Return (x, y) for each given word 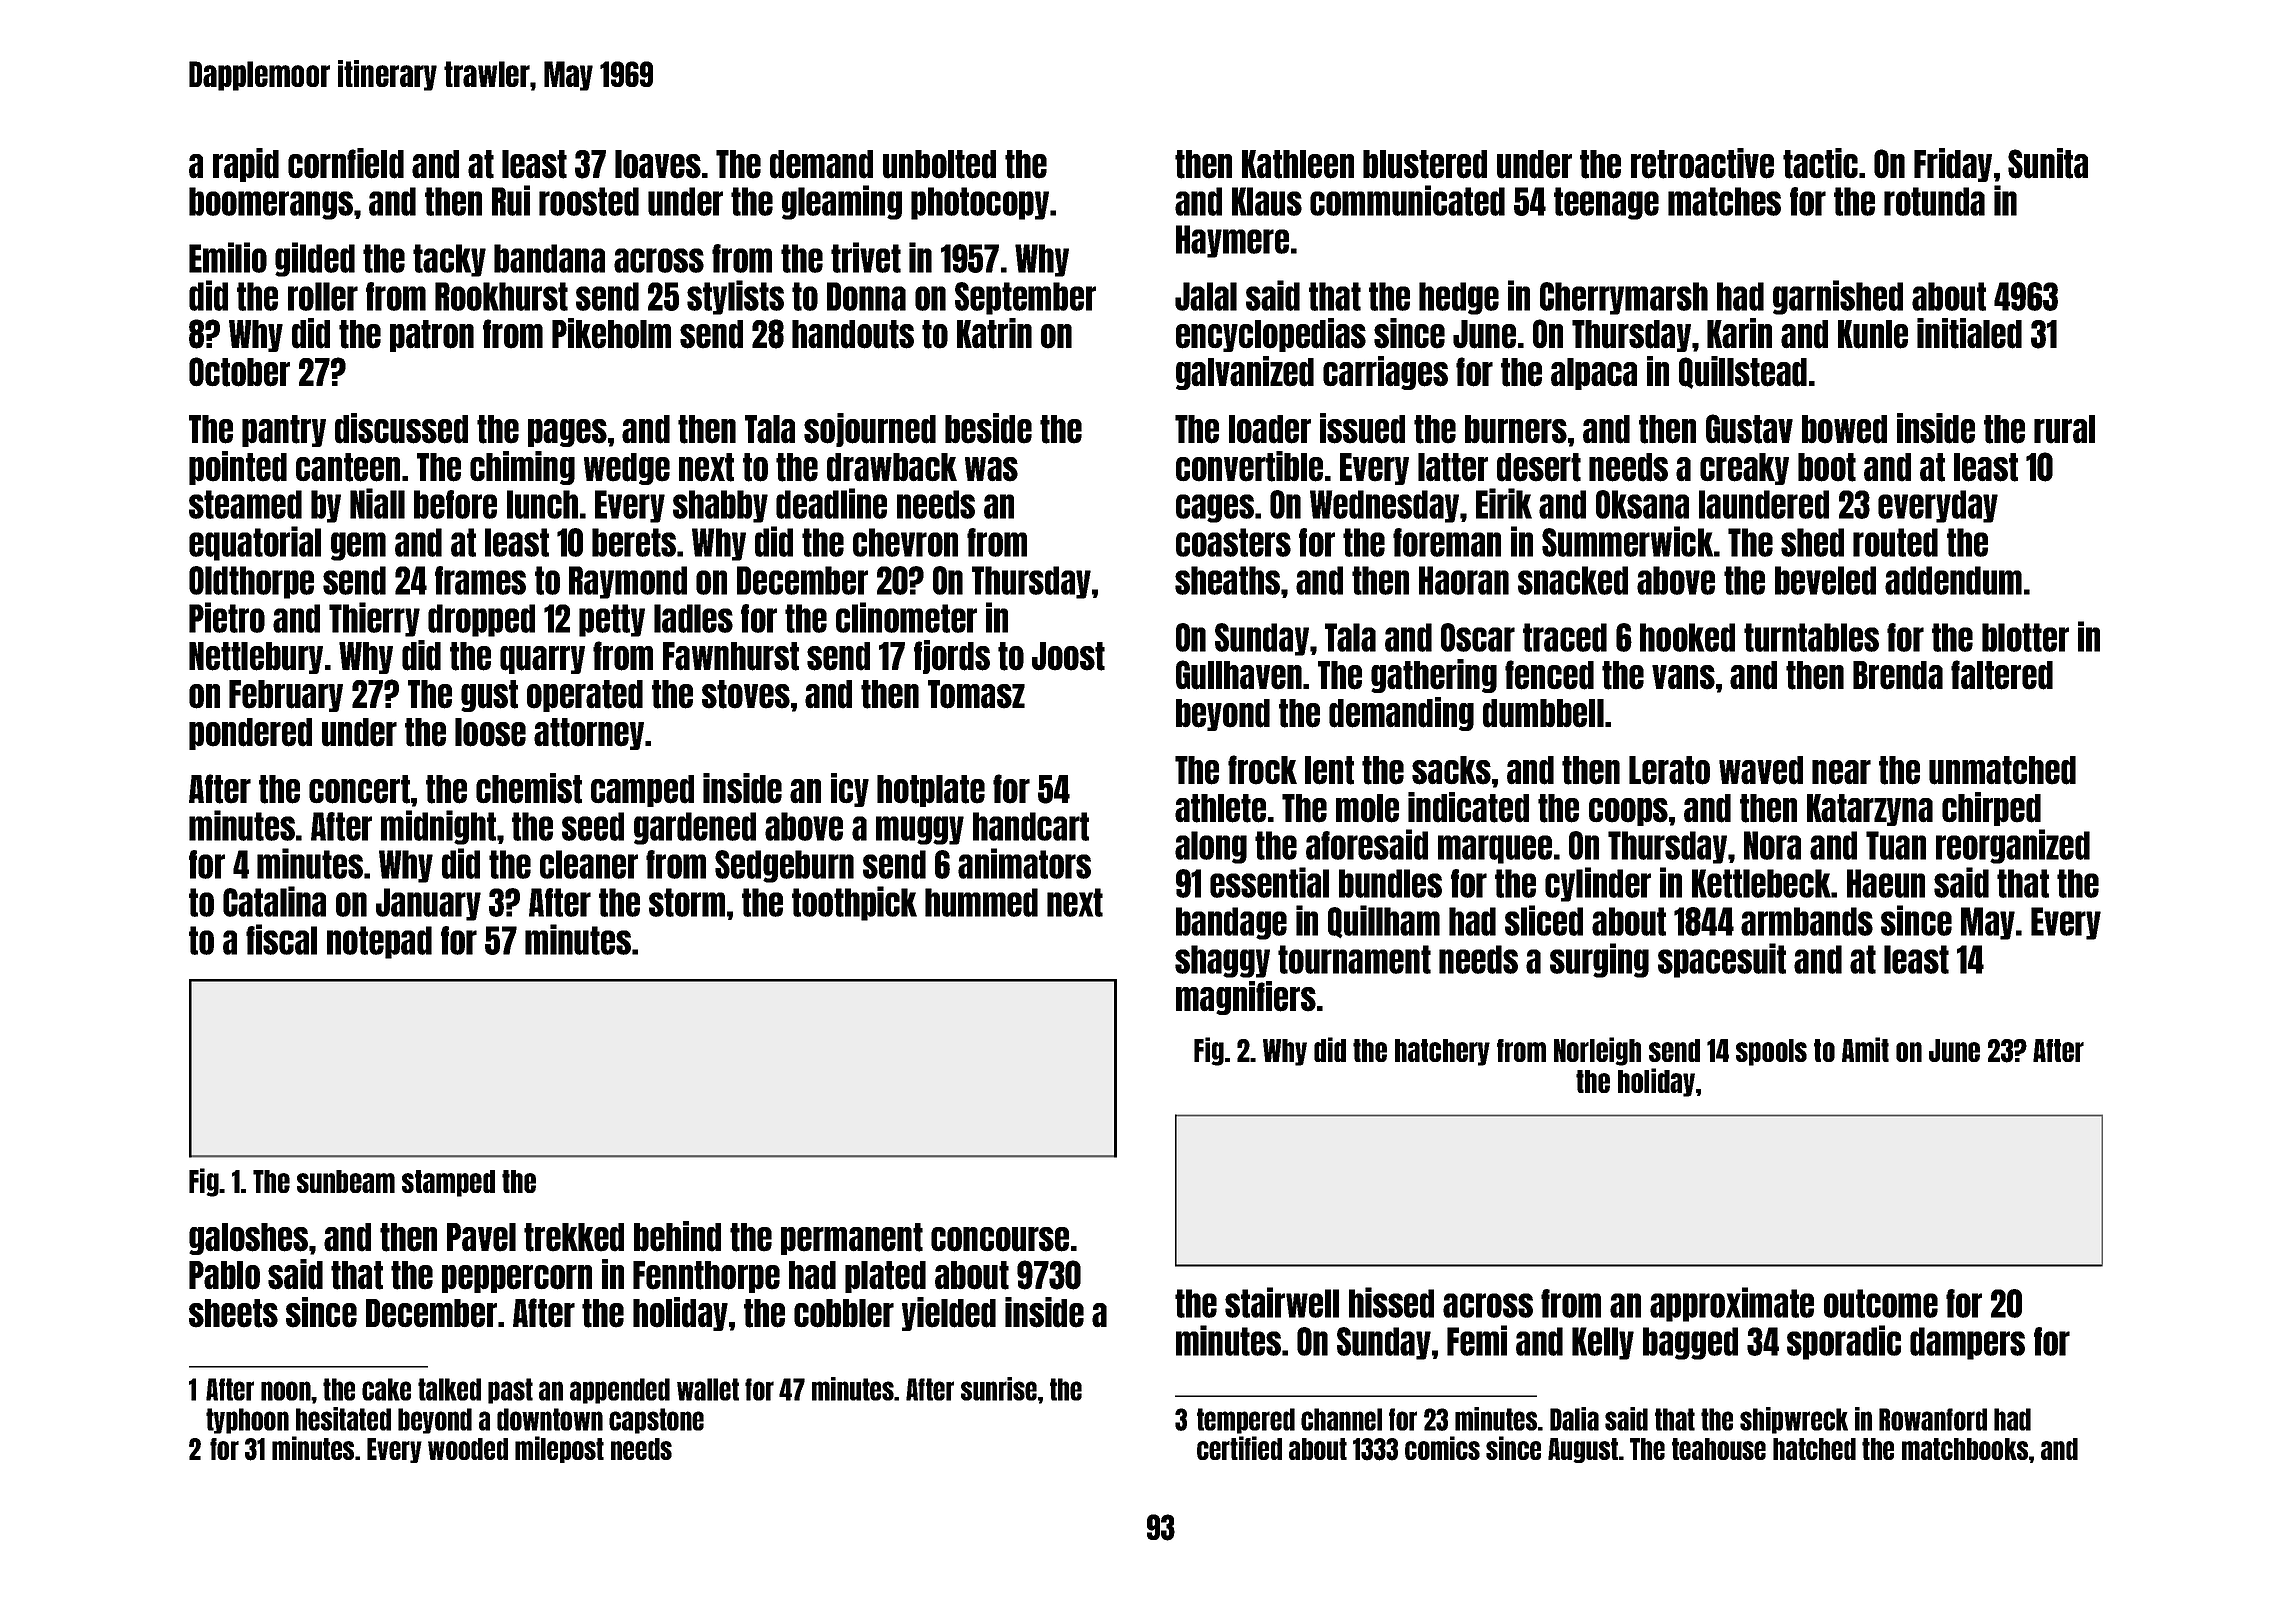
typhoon (247, 1421)
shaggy (1222, 961)
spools (1771, 1052)
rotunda (1934, 201)
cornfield (346, 163)
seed (593, 826)
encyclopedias (1271, 335)
